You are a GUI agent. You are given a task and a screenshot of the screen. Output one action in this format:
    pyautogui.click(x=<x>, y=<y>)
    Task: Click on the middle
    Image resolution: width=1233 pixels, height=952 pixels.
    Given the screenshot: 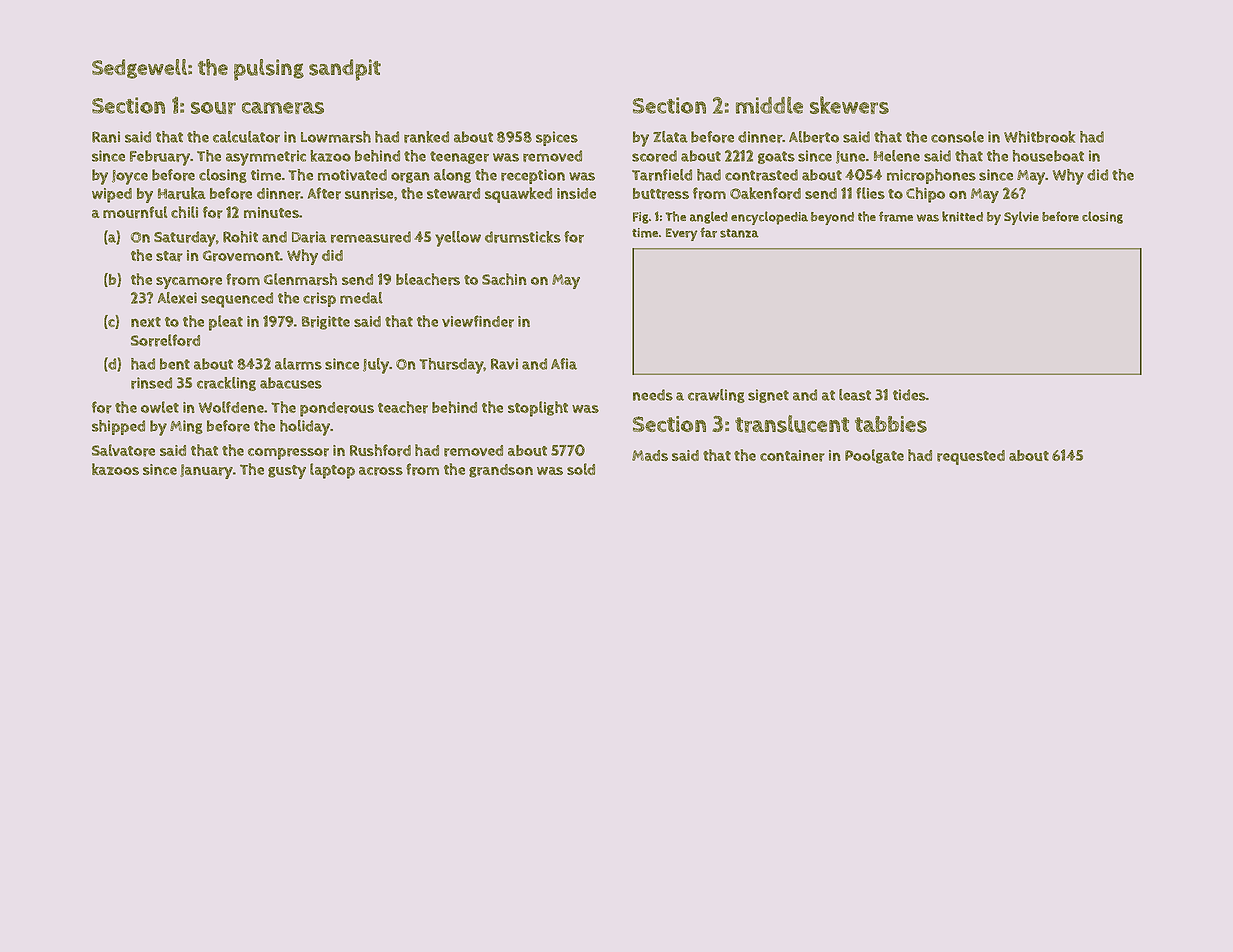 What is the action you would take?
    pyautogui.click(x=769, y=105)
